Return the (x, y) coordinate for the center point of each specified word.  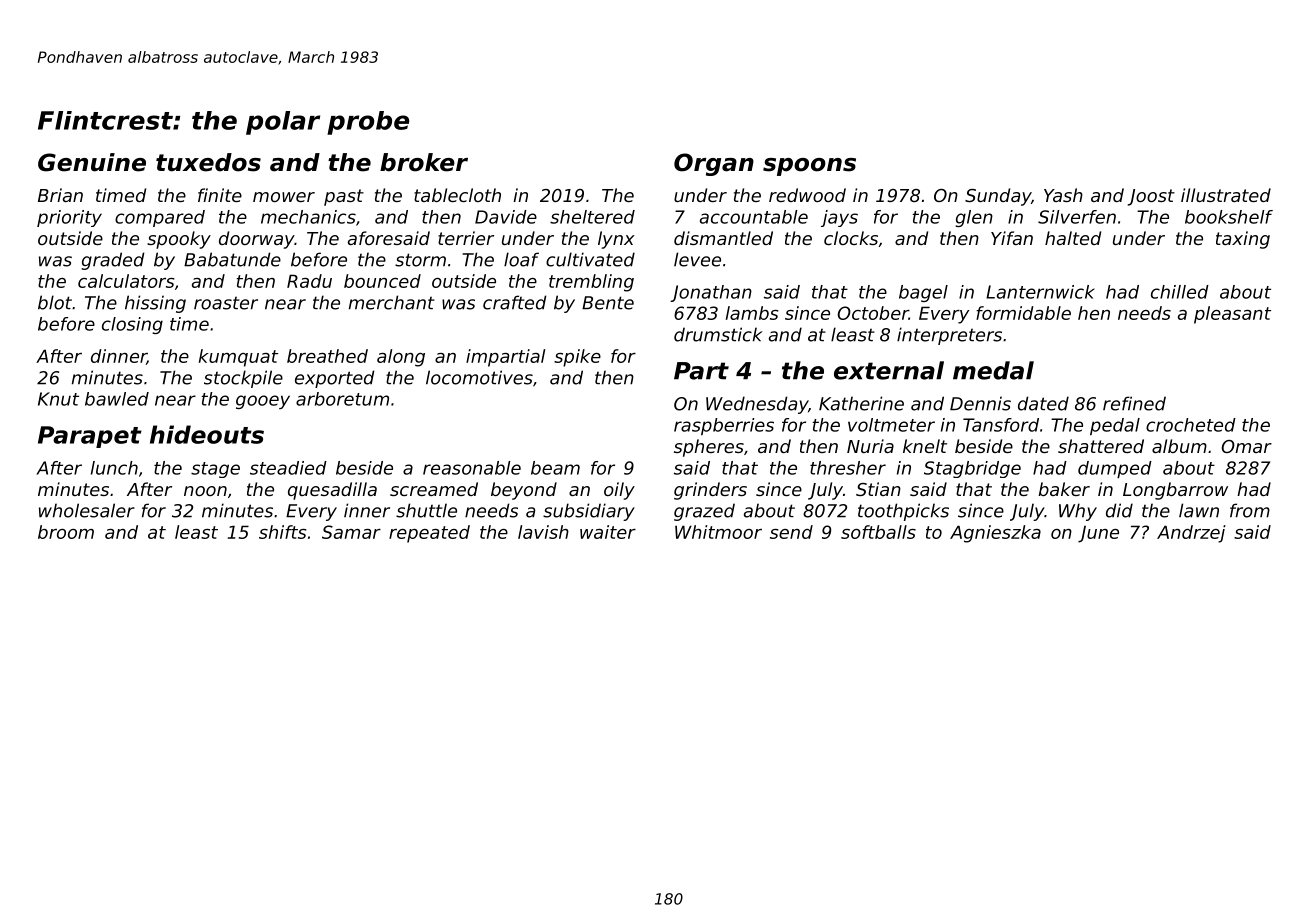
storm (420, 260)
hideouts (207, 434)
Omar (1247, 446)
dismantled (723, 238)
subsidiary (589, 512)
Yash (1063, 195)
